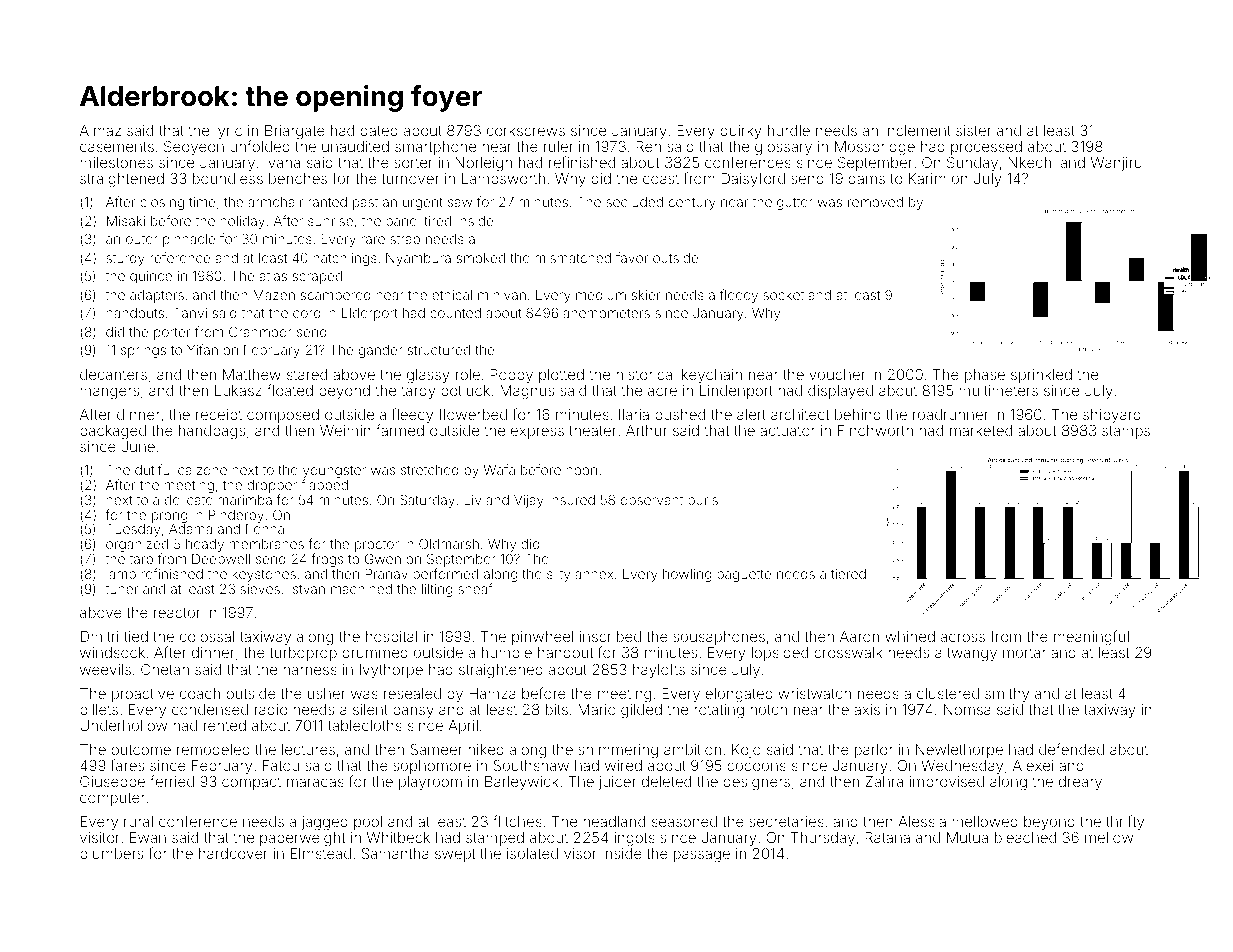 The image size is (1233, 952). What do you see at coordinates (202, 470) in the page?
I see `calzone` at bounding box center [202, 470].
